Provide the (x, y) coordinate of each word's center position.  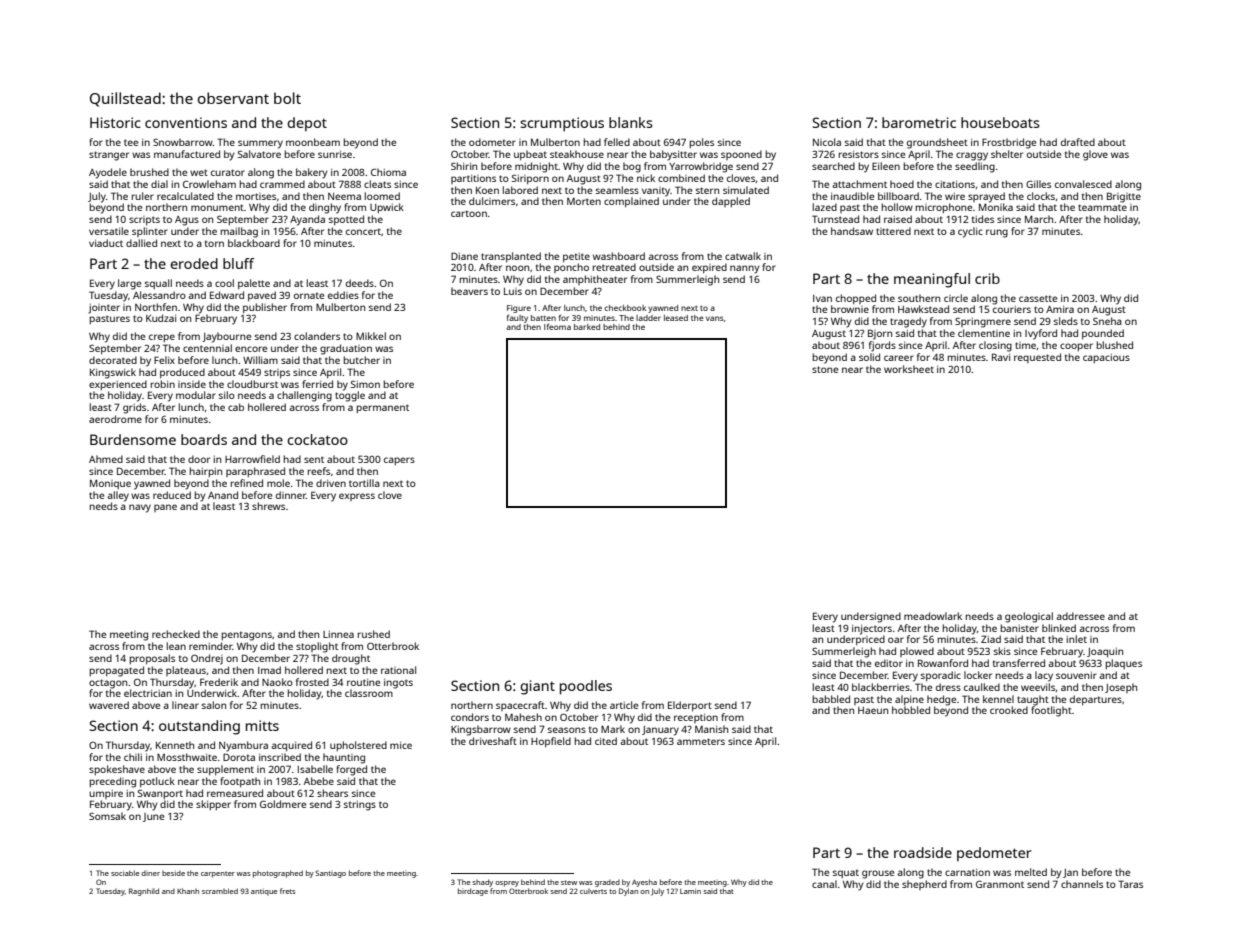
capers (399, 461)
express (357, 497)
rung (997, 233)
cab (236, 407)
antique (264, 892)
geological (1029, 617)
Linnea (338, 634)
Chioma (388, 172)
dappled (731, 202)
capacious (1106, 358)
